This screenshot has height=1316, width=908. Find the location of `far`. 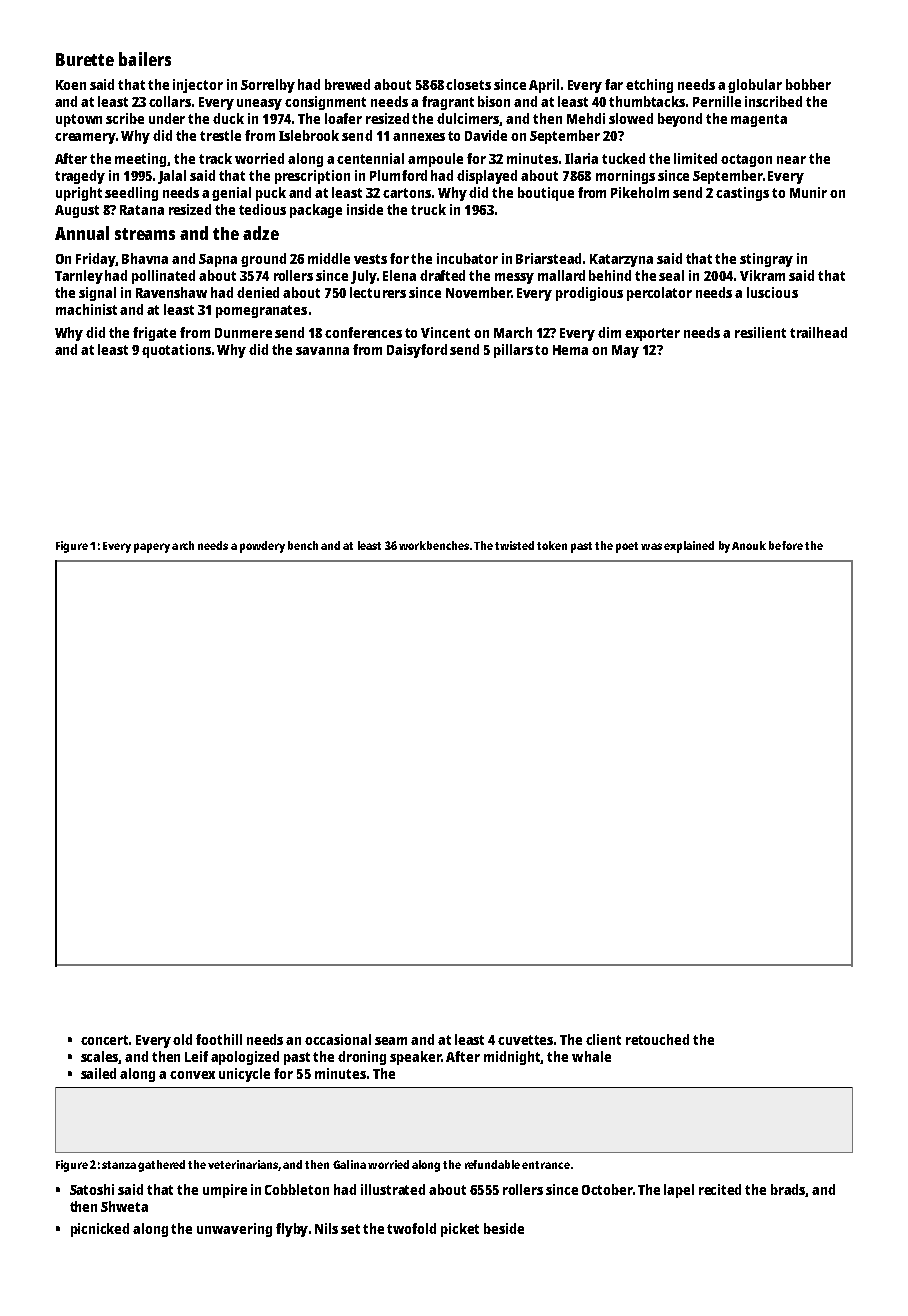

far is located at coordinates (614, 84).
